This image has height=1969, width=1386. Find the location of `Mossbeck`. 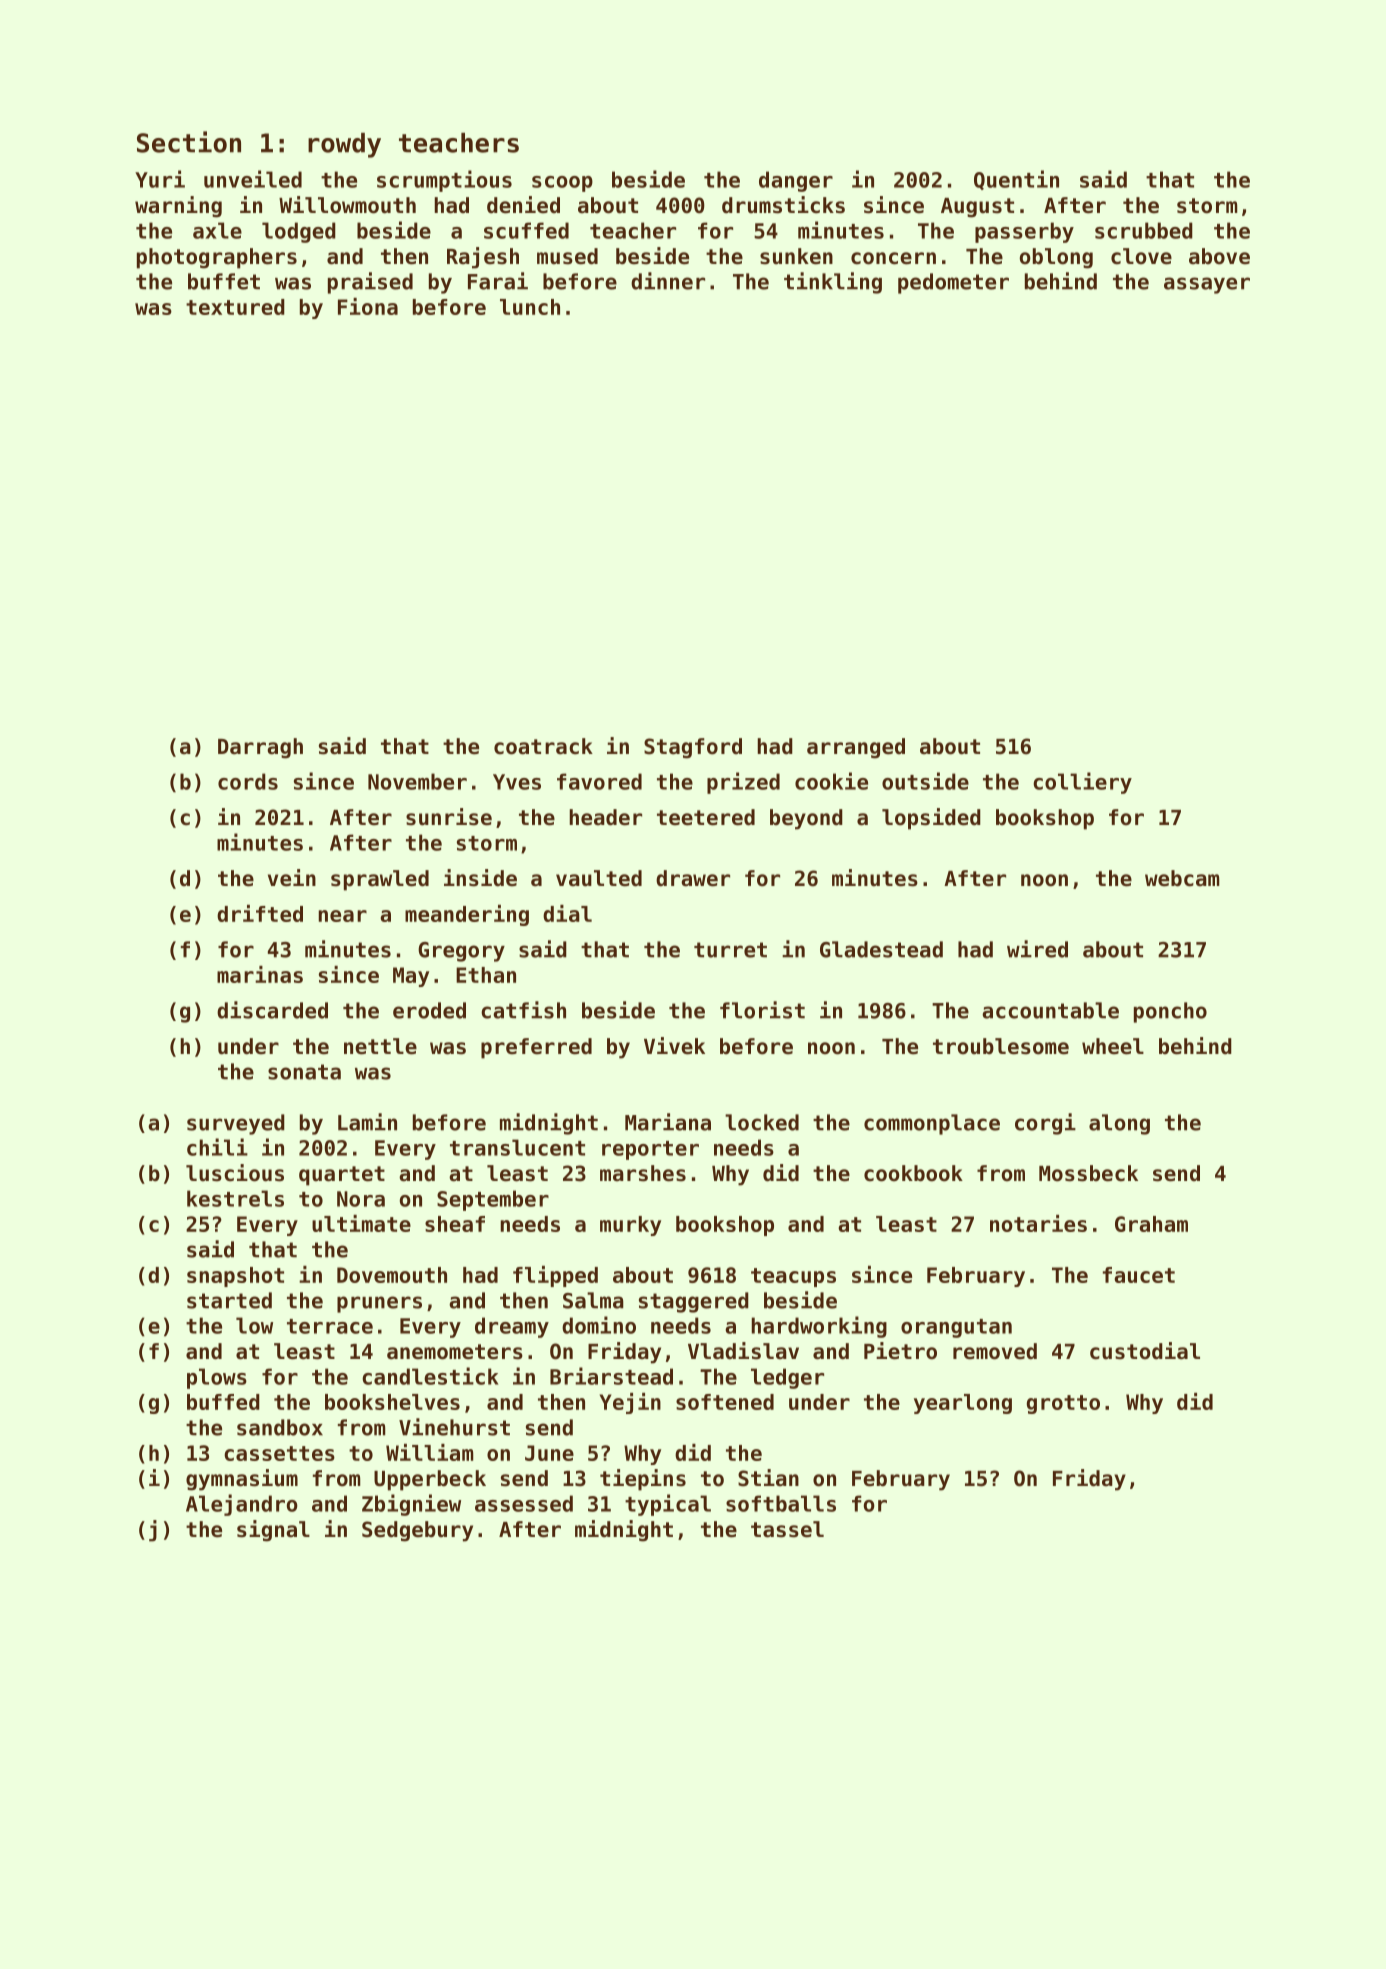

Mossbeck is located at coordinates (1088, 1173).
